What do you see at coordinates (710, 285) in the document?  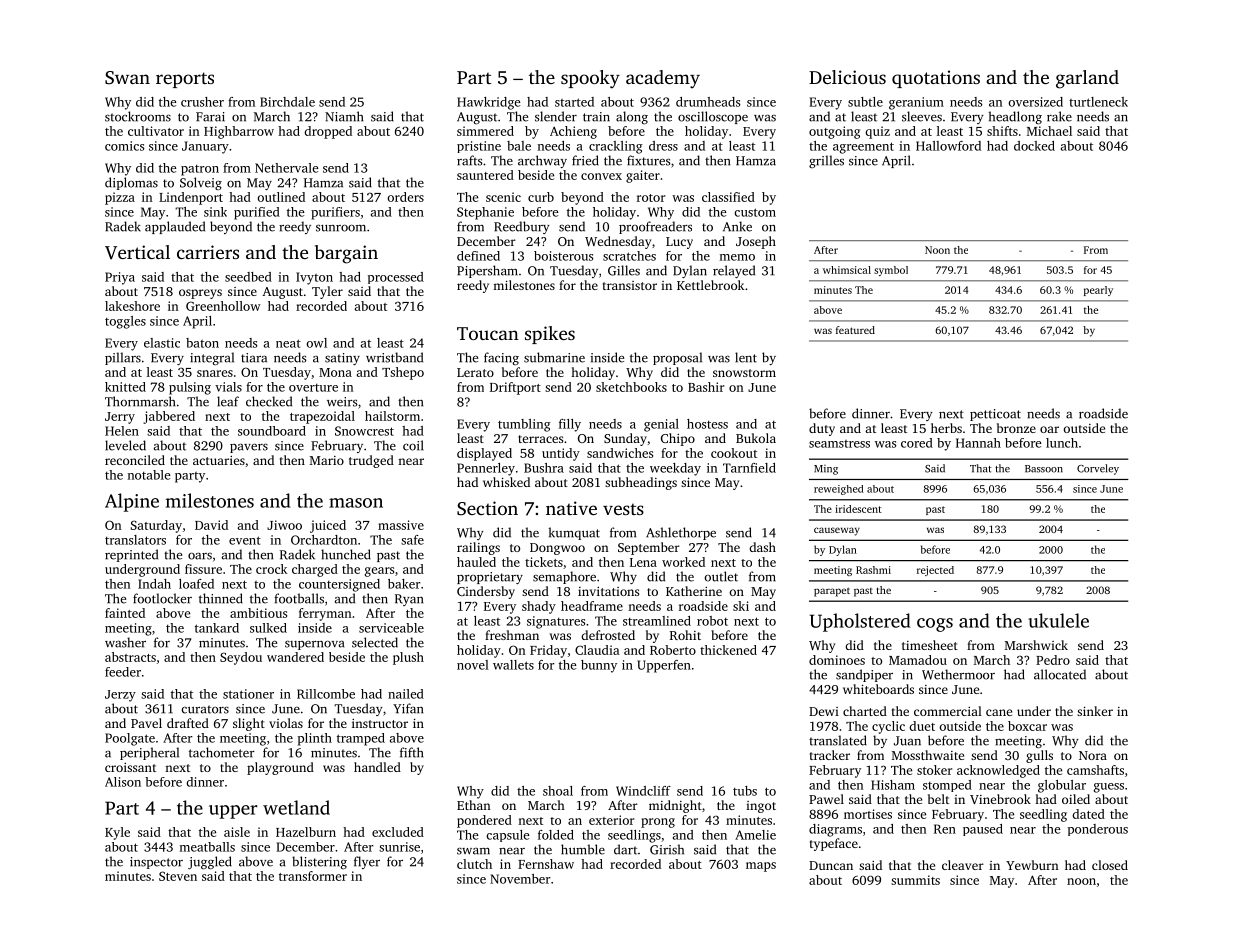 I see `Kettlebrook` at bounding box center [710, 285].
